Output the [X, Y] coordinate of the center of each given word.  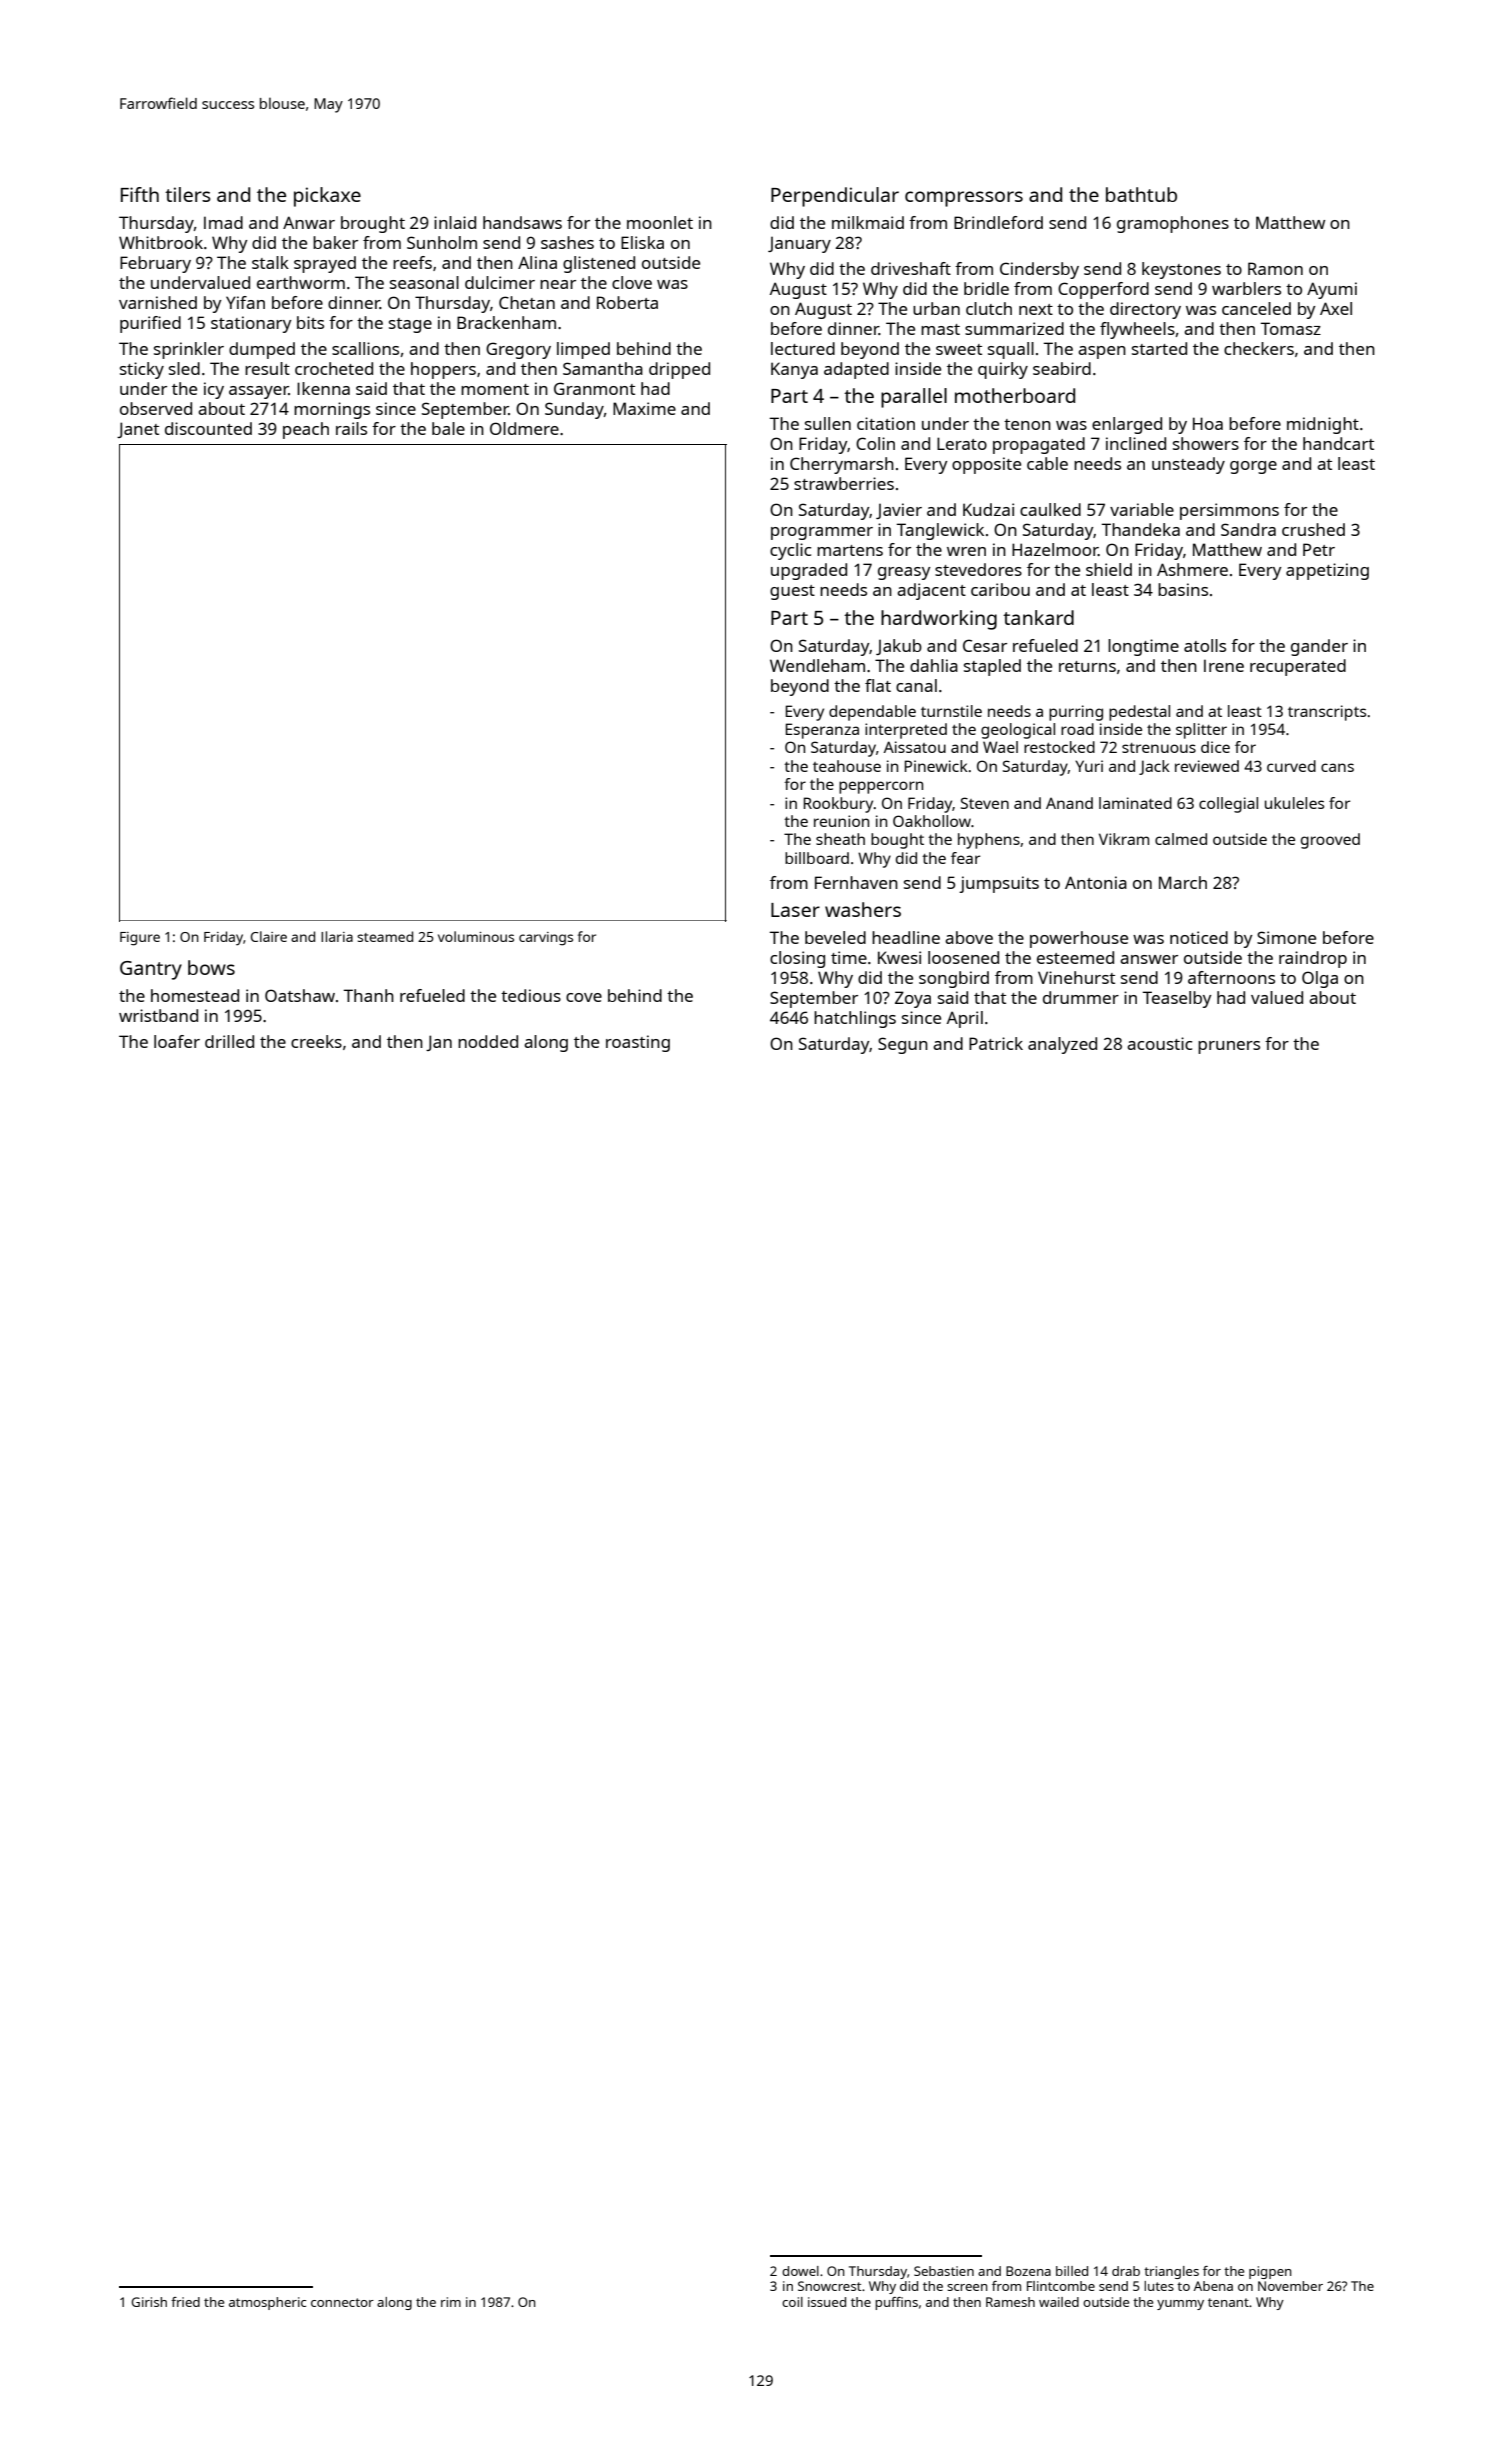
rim [451, 2302]
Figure [140, 939]
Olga [1320, 979]
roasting [638, 1043]
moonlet [660, 222]
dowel [800, 2271]
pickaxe [327, 197]
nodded [488, 1041]
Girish [149, 2302]
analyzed [1062, 1045]
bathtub [1141, 194]
